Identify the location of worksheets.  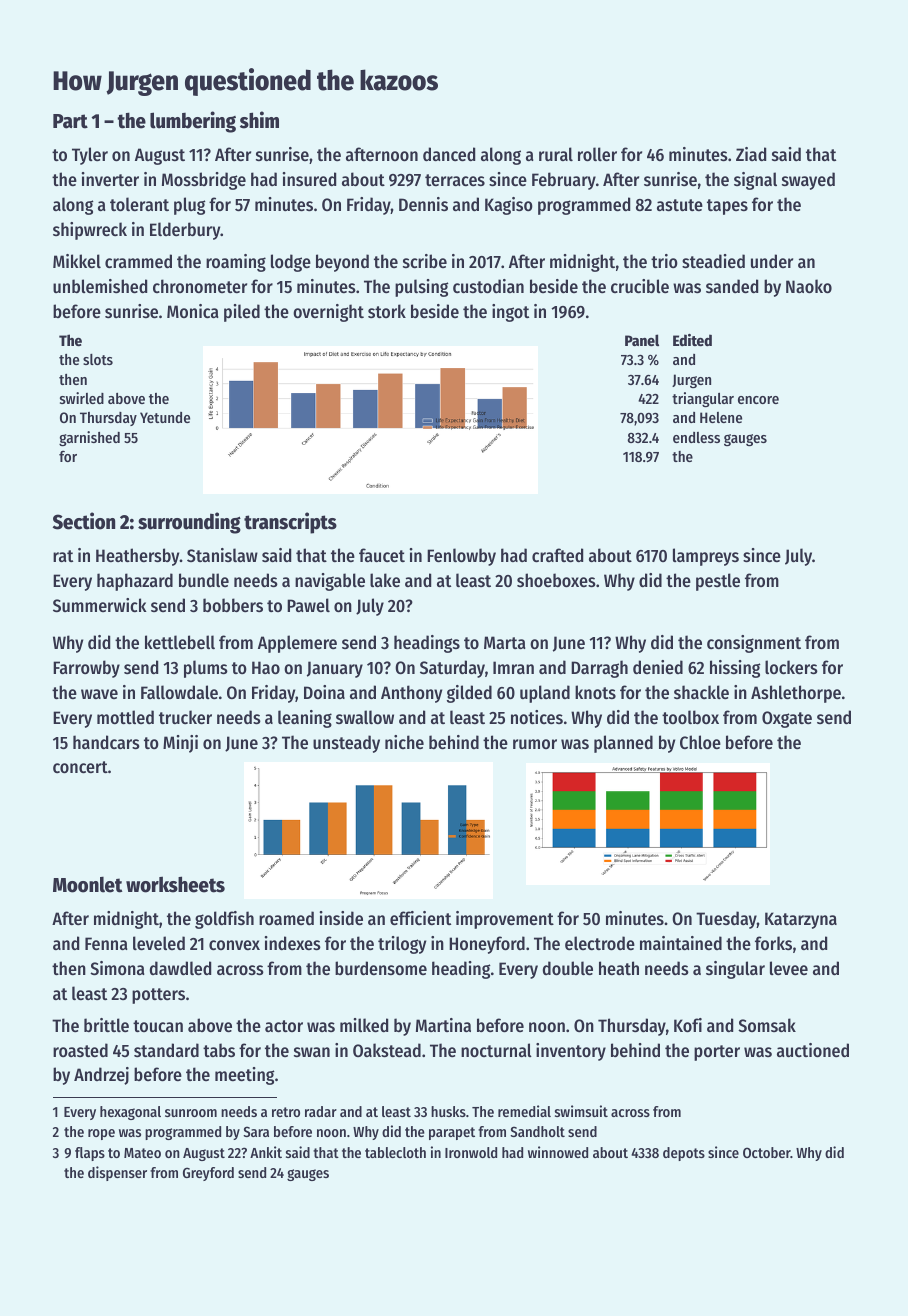
(175, 884).
